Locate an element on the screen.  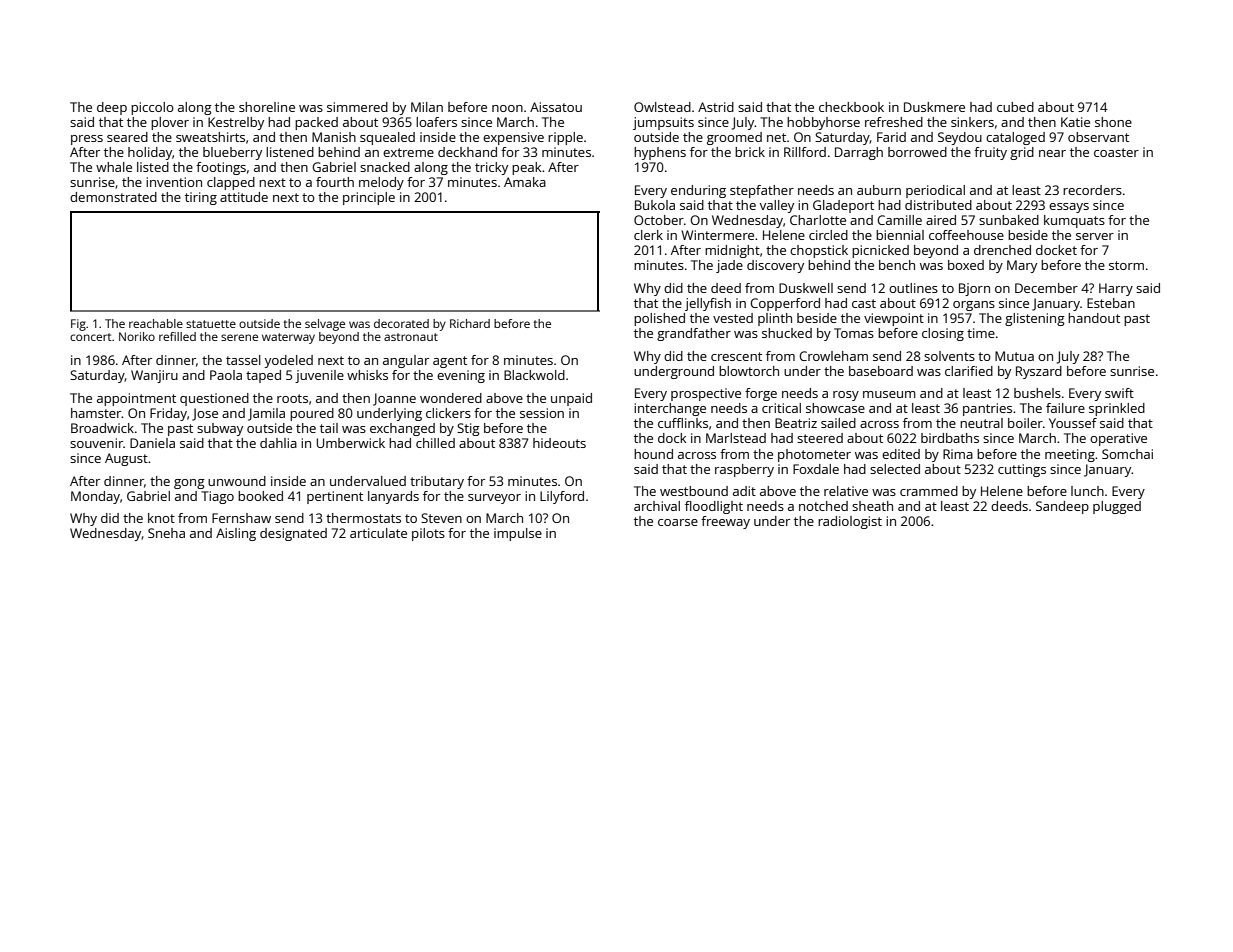
checkbook is located at coordinates (851, 107).
